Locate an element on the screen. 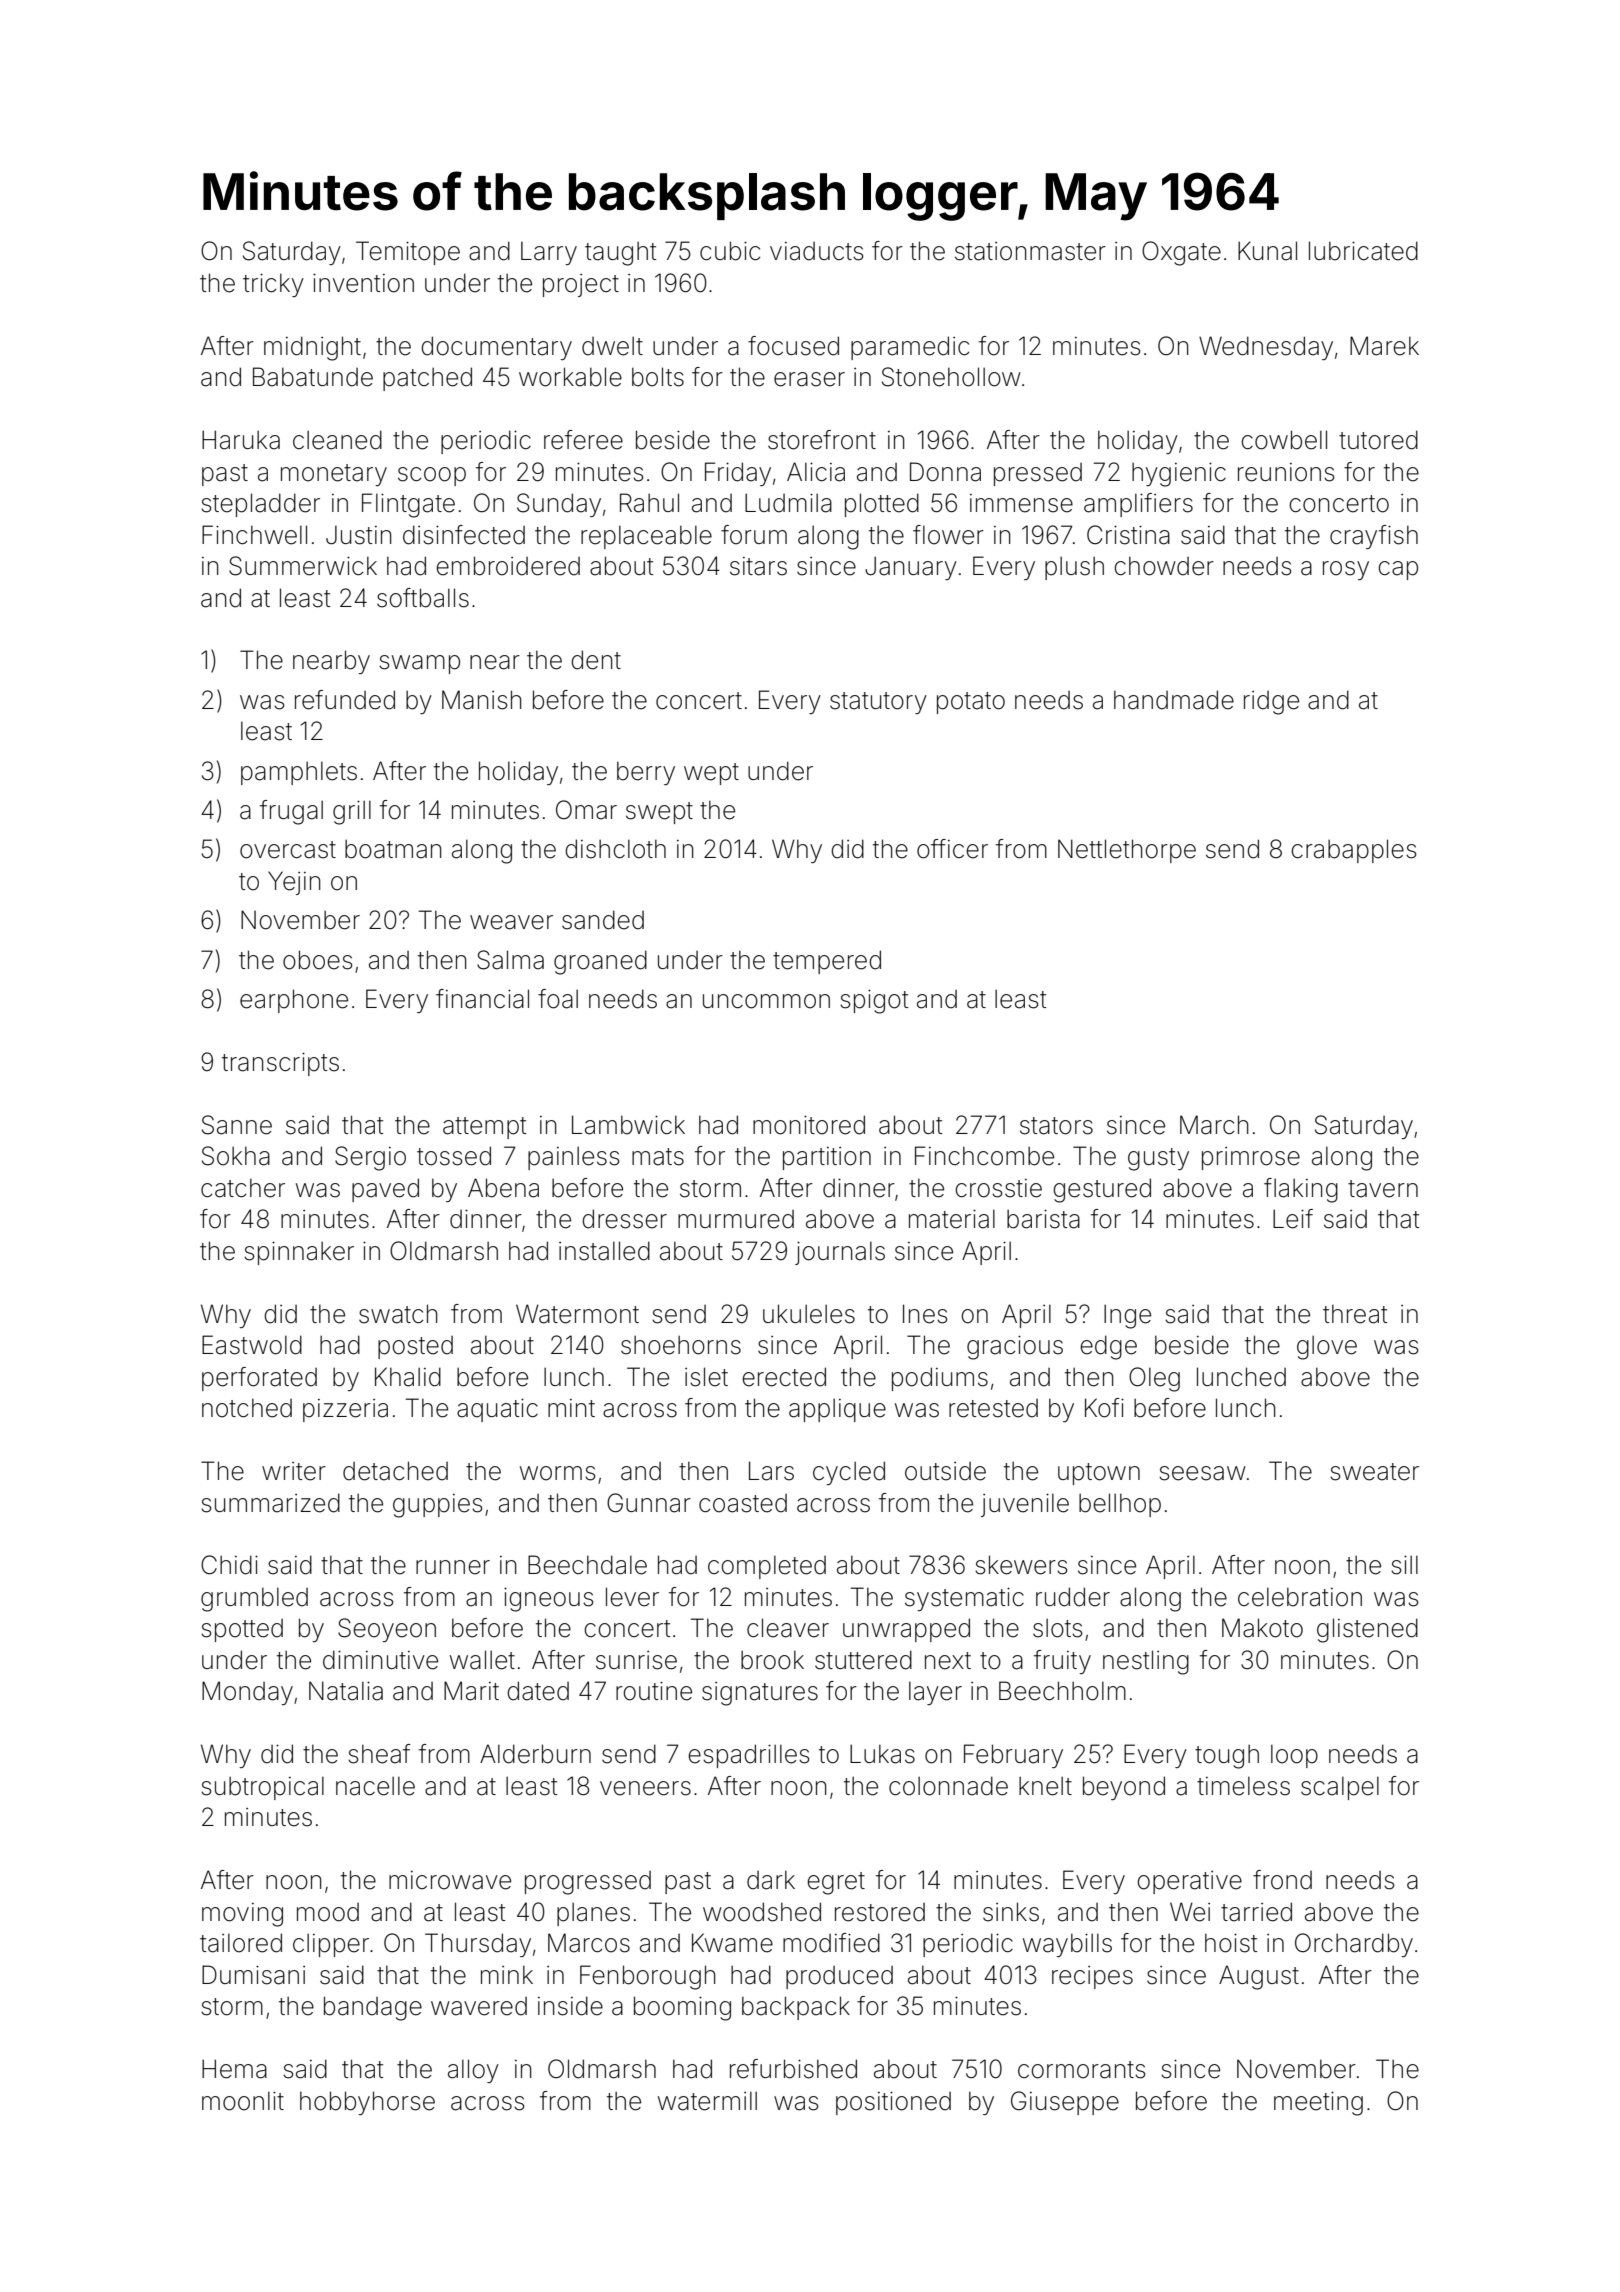  Nettlethorpe is located at coordinates (1127, 851).
